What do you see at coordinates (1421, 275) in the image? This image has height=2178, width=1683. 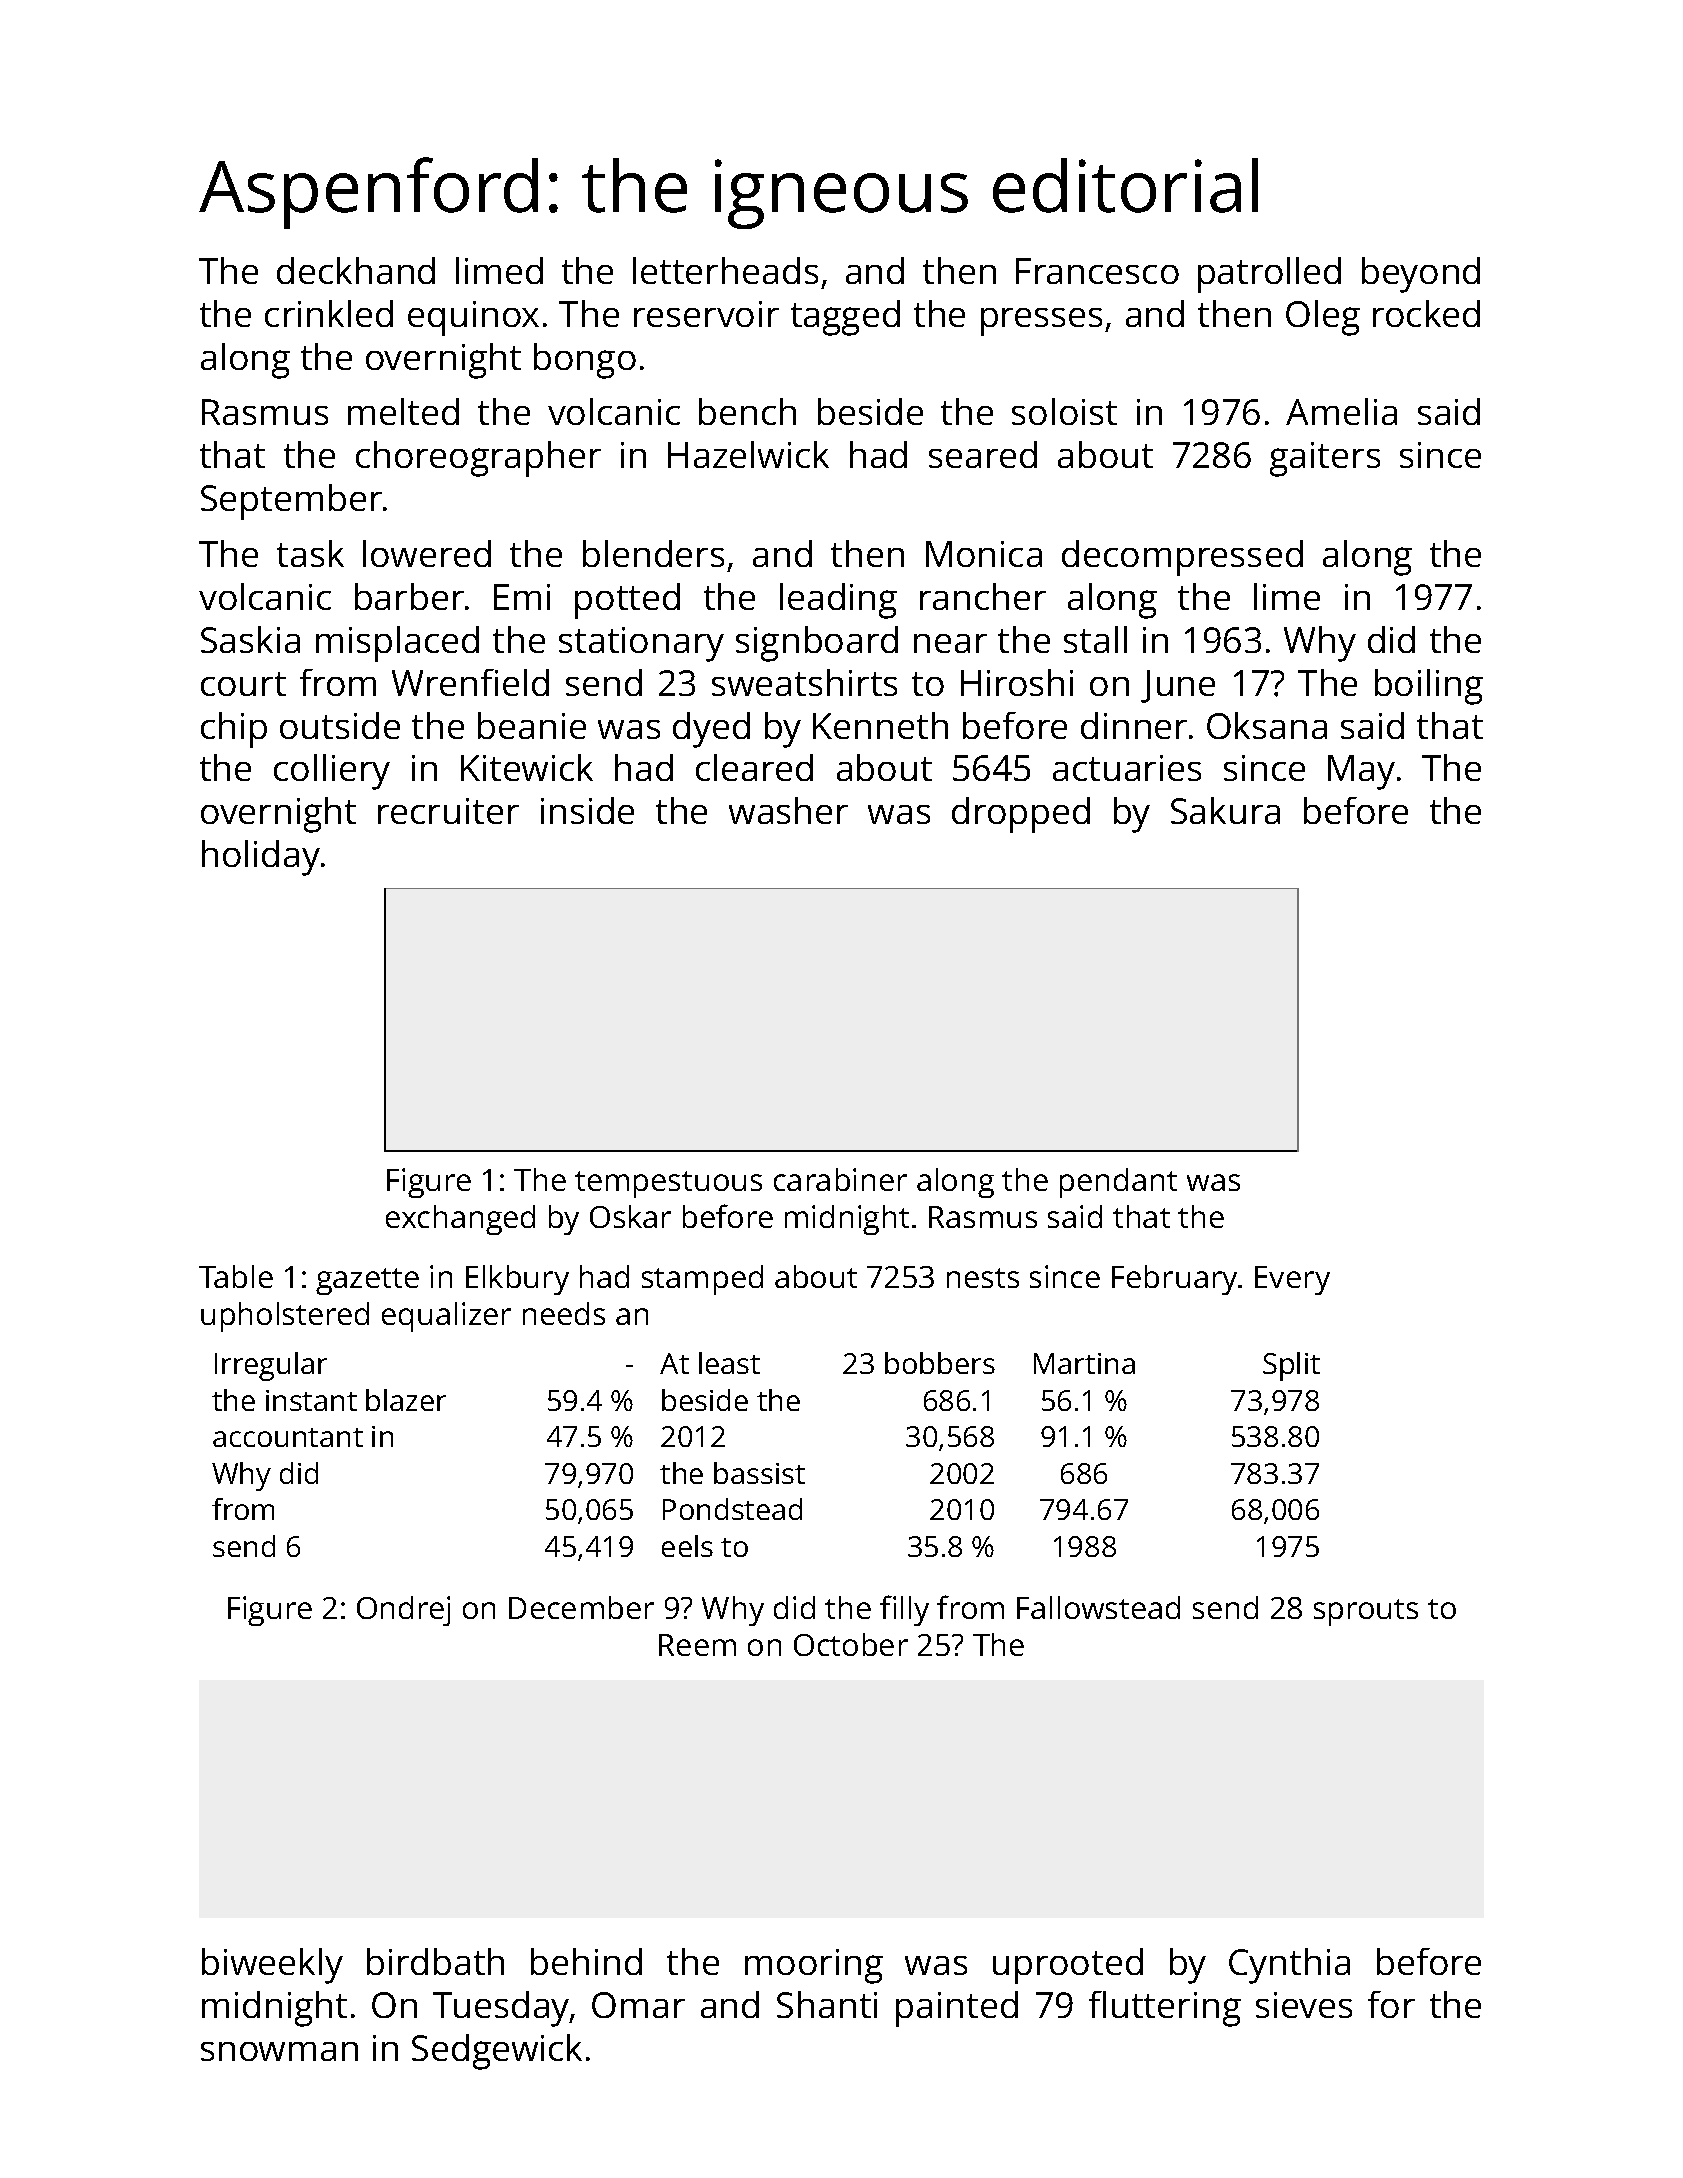 I see `beyond` at bounding box center [1421, 275].
